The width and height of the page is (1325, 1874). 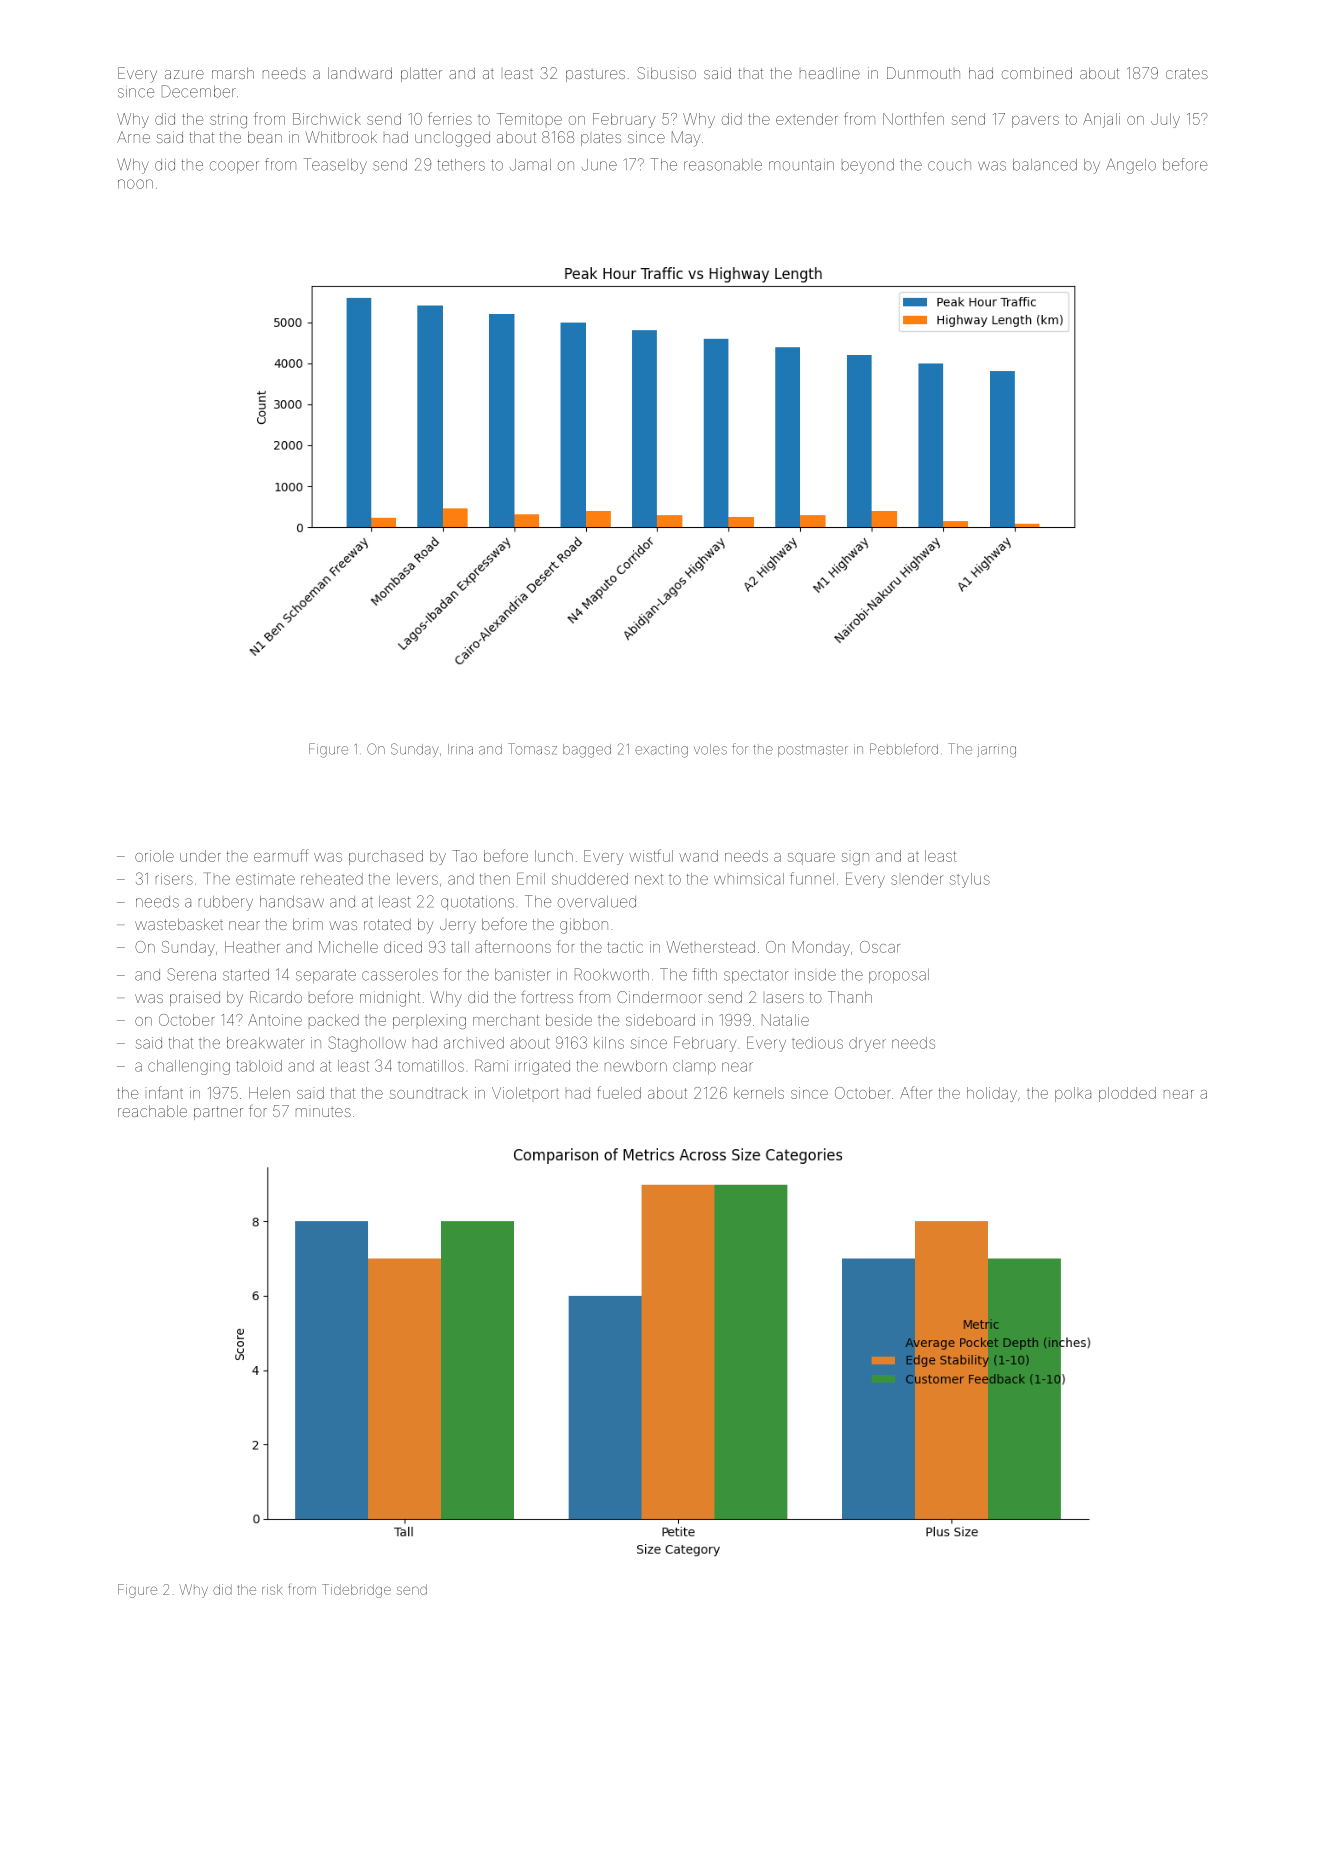 What do you see at coordinates (759, 1093) in the page?
I see `kernels` at bounding box center [759, 1093].
